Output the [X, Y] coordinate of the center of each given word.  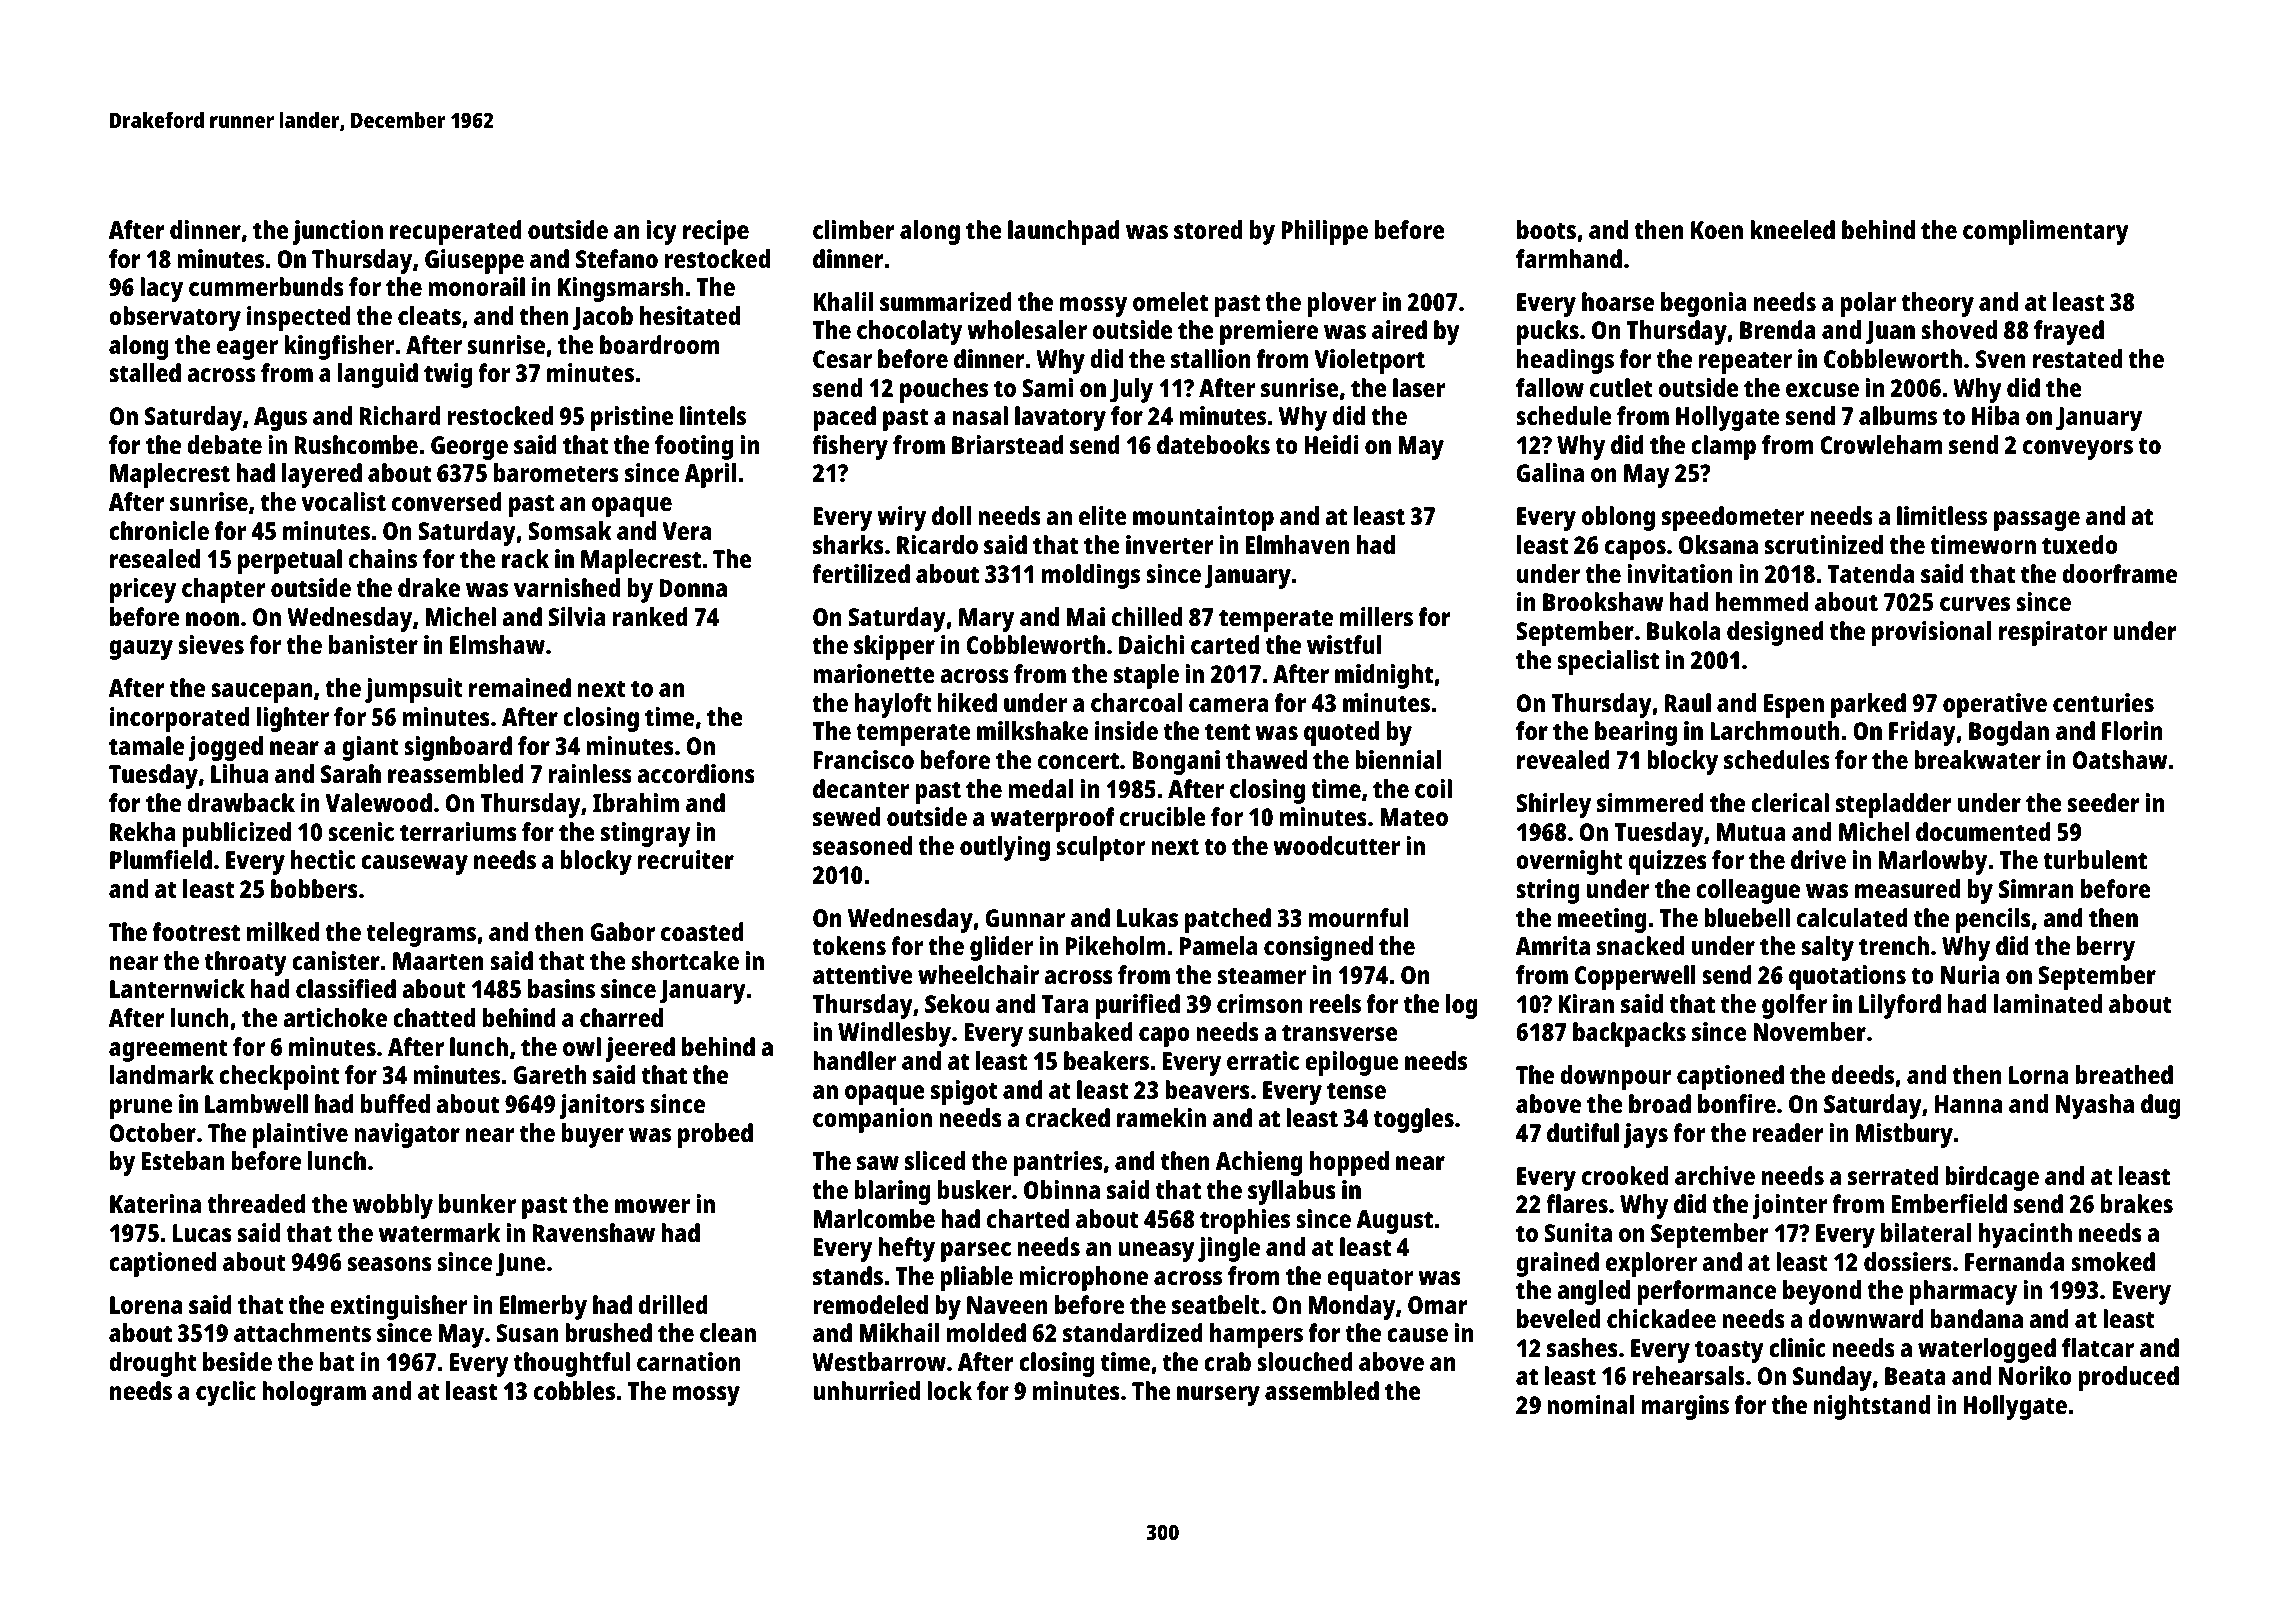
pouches [944, 390]
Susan [527, 1333]
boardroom [660, 344]
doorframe [2119, 573]
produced [2128, 1378]
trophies [1245, 1221]
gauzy [141, 650]
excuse [1822, 390]
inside [1126, 730]
